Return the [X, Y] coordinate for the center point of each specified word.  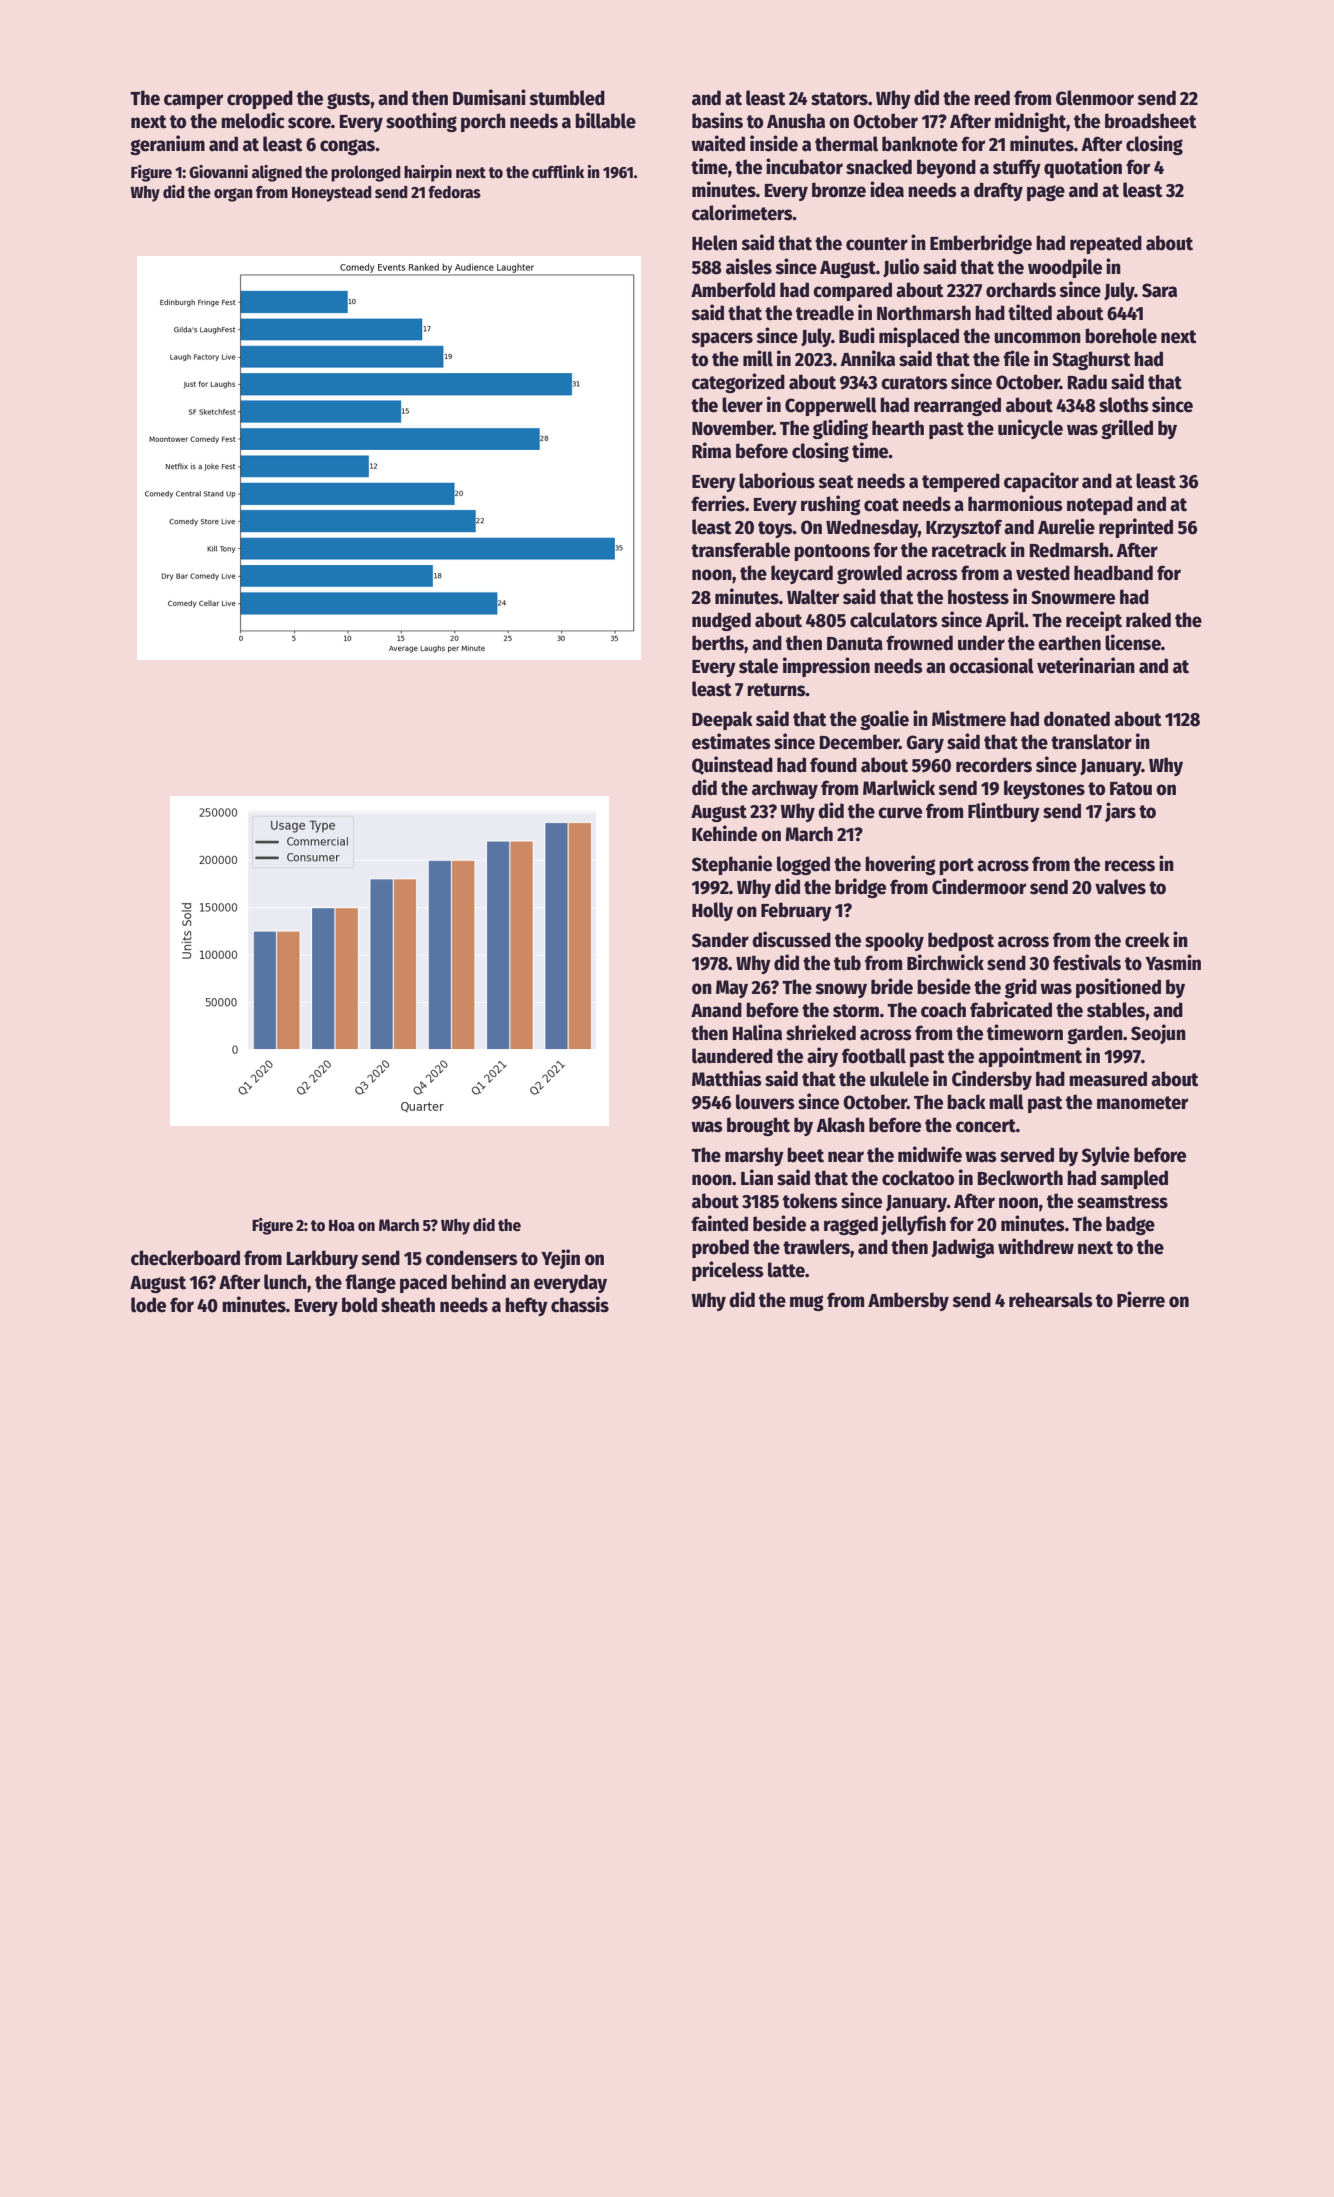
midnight [1030, 122]
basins [717, 120]
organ [233, 195]
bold [359, 1305]
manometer [1142, 1103]
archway [785, 789]
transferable [740, 550]
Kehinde [724, 833]
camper [193, 101]
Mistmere [969, 718]
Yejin [560, 1259]
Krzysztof [964, 528]
